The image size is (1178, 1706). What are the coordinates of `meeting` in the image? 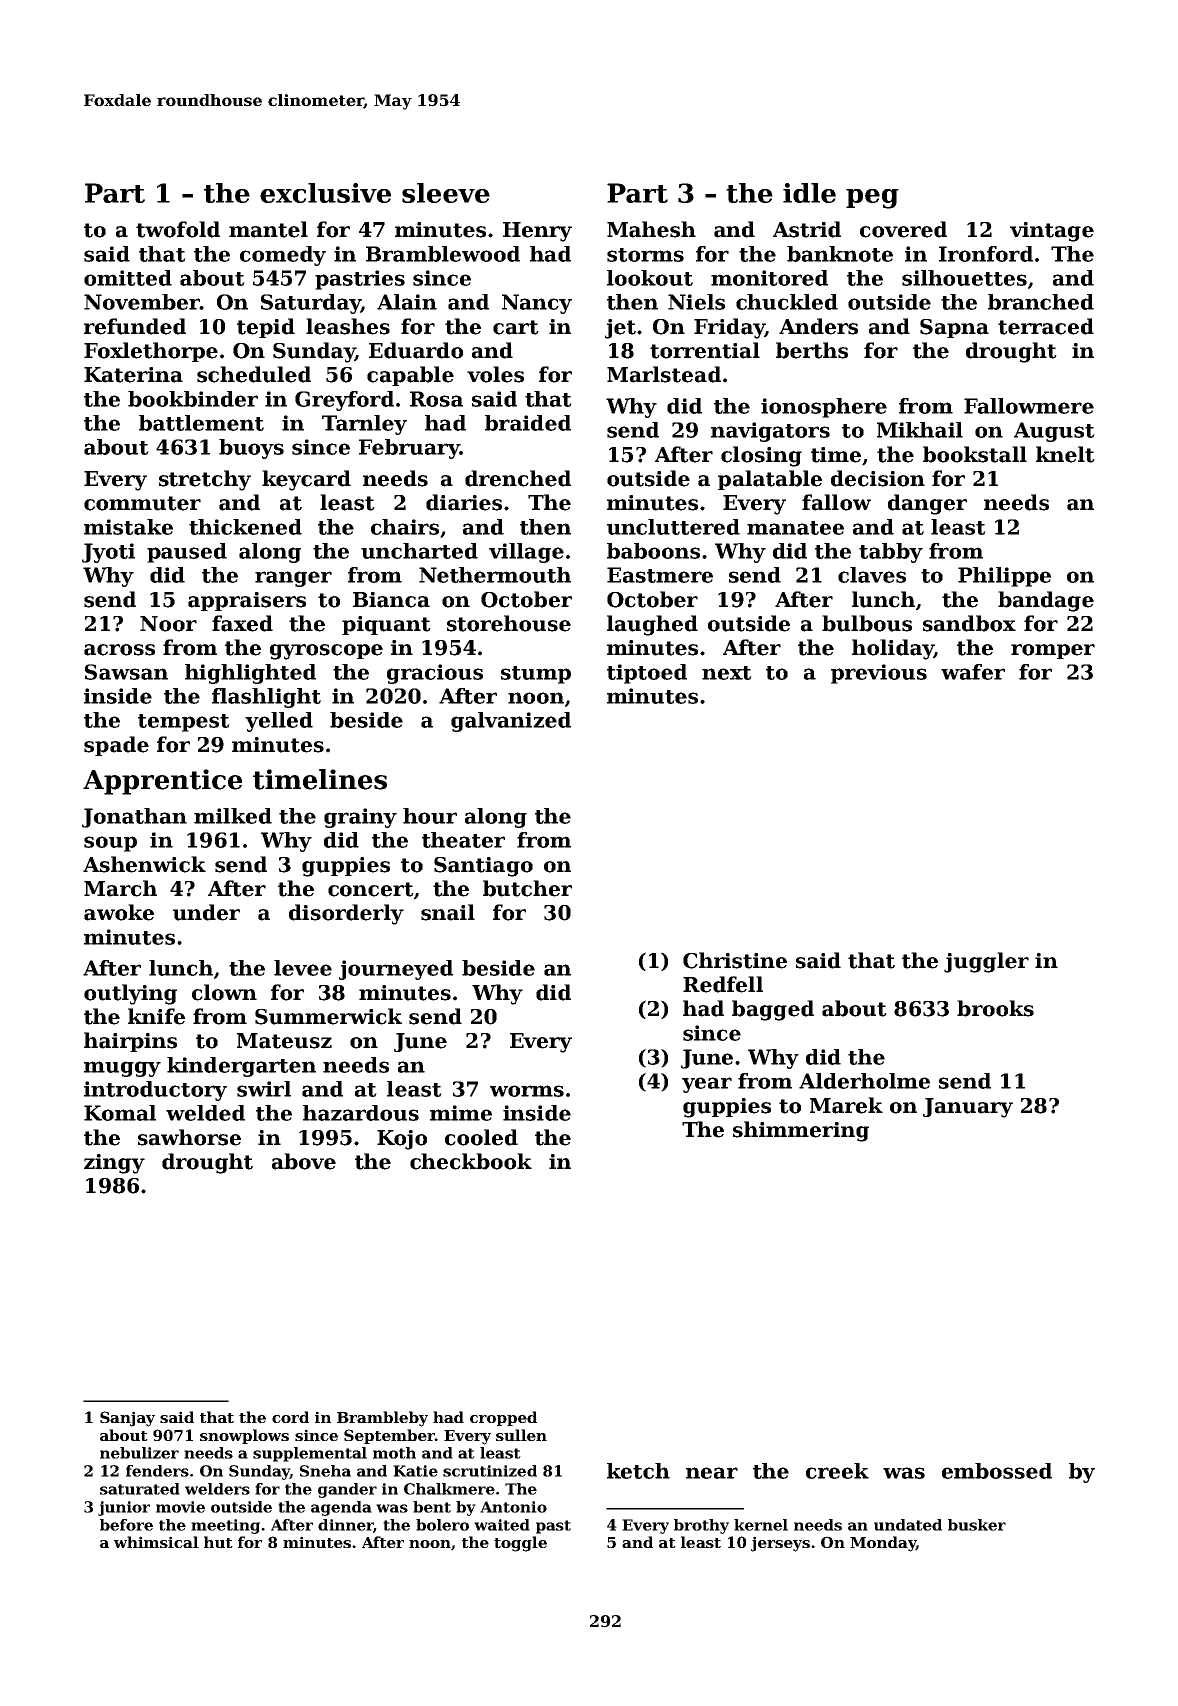 It's located at (225, 1526).
